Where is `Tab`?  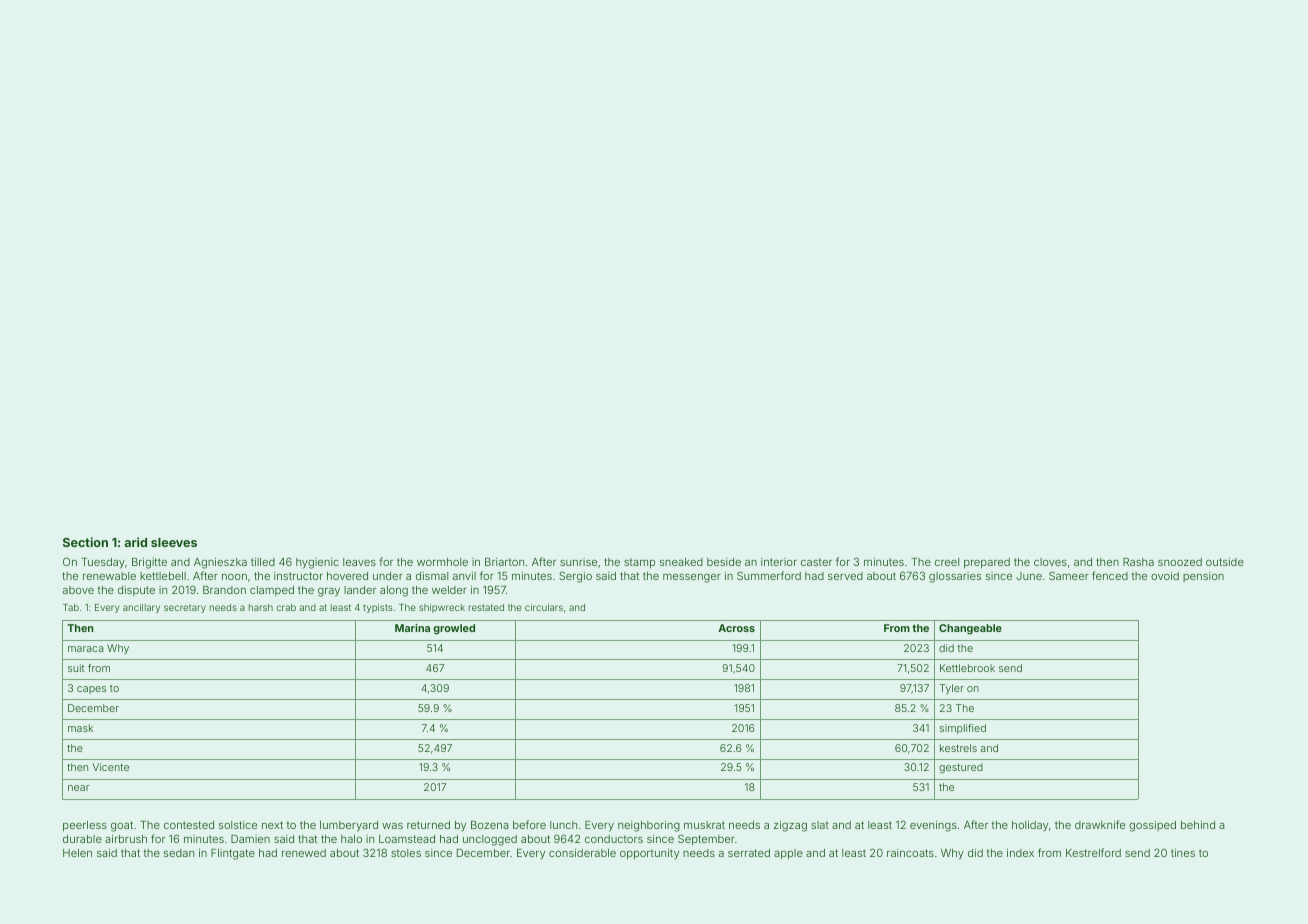
Tab is located at coordinates (71, 607).
